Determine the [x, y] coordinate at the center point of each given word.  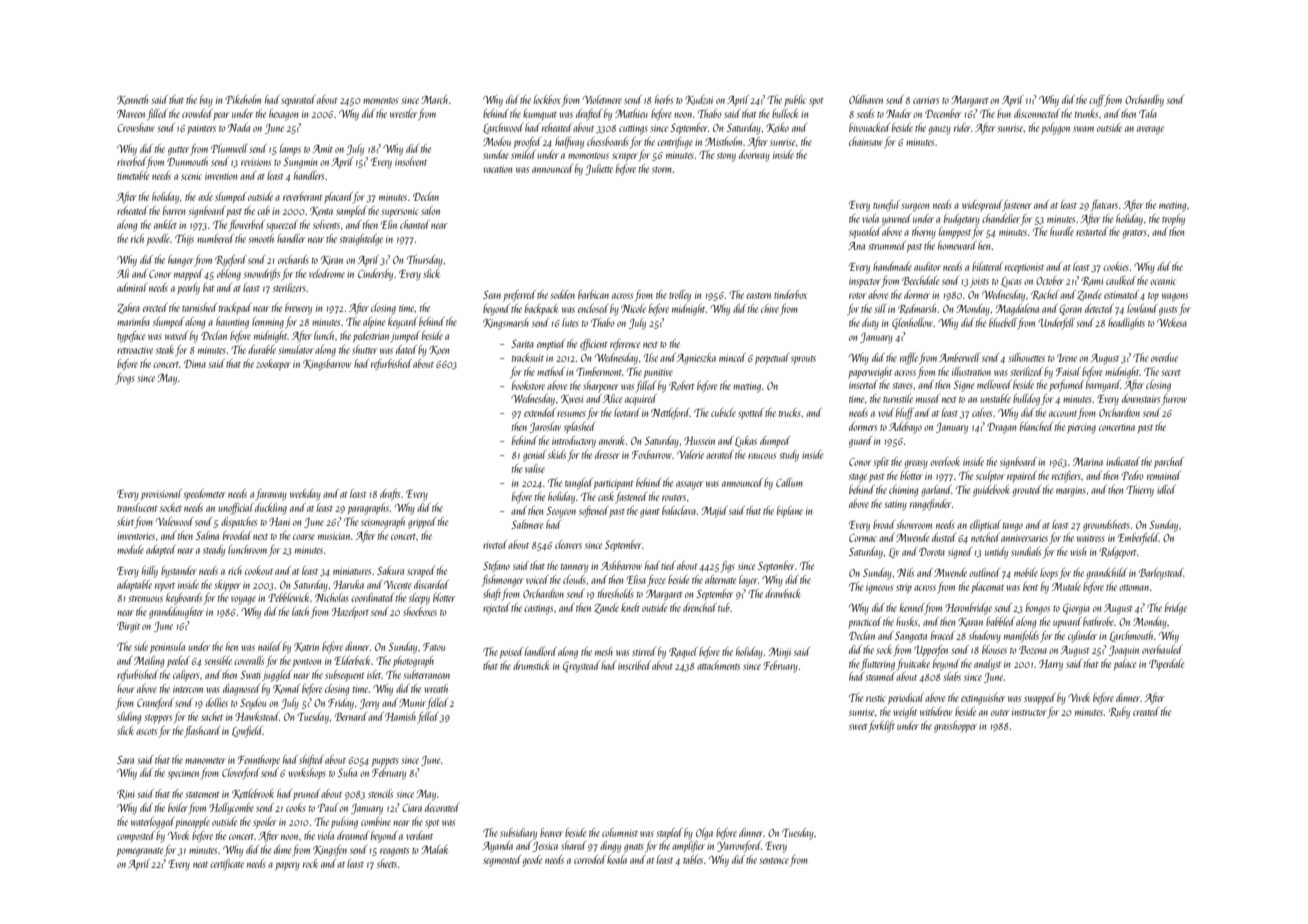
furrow [1174, 399]
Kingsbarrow [327, 365]
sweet [858, 727]
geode [532, 861]
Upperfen [931, 651]
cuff [1097, 101]
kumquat [540, 114]
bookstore [528, 385]
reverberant [303, 196]
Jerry [369, 704]
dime [282, 849]
